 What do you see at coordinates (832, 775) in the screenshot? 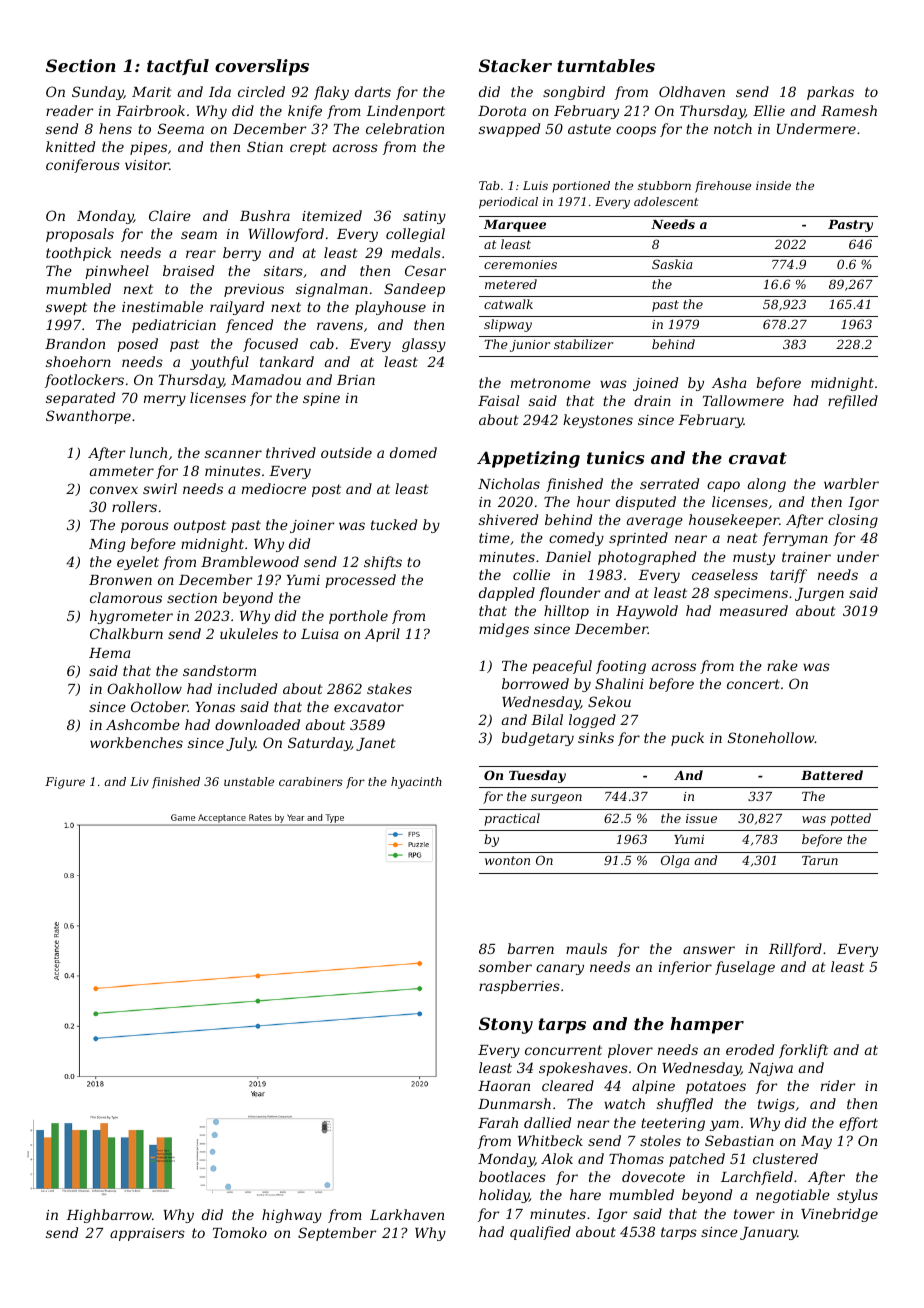
I see `Battered` at bounding box center [832, 775].
